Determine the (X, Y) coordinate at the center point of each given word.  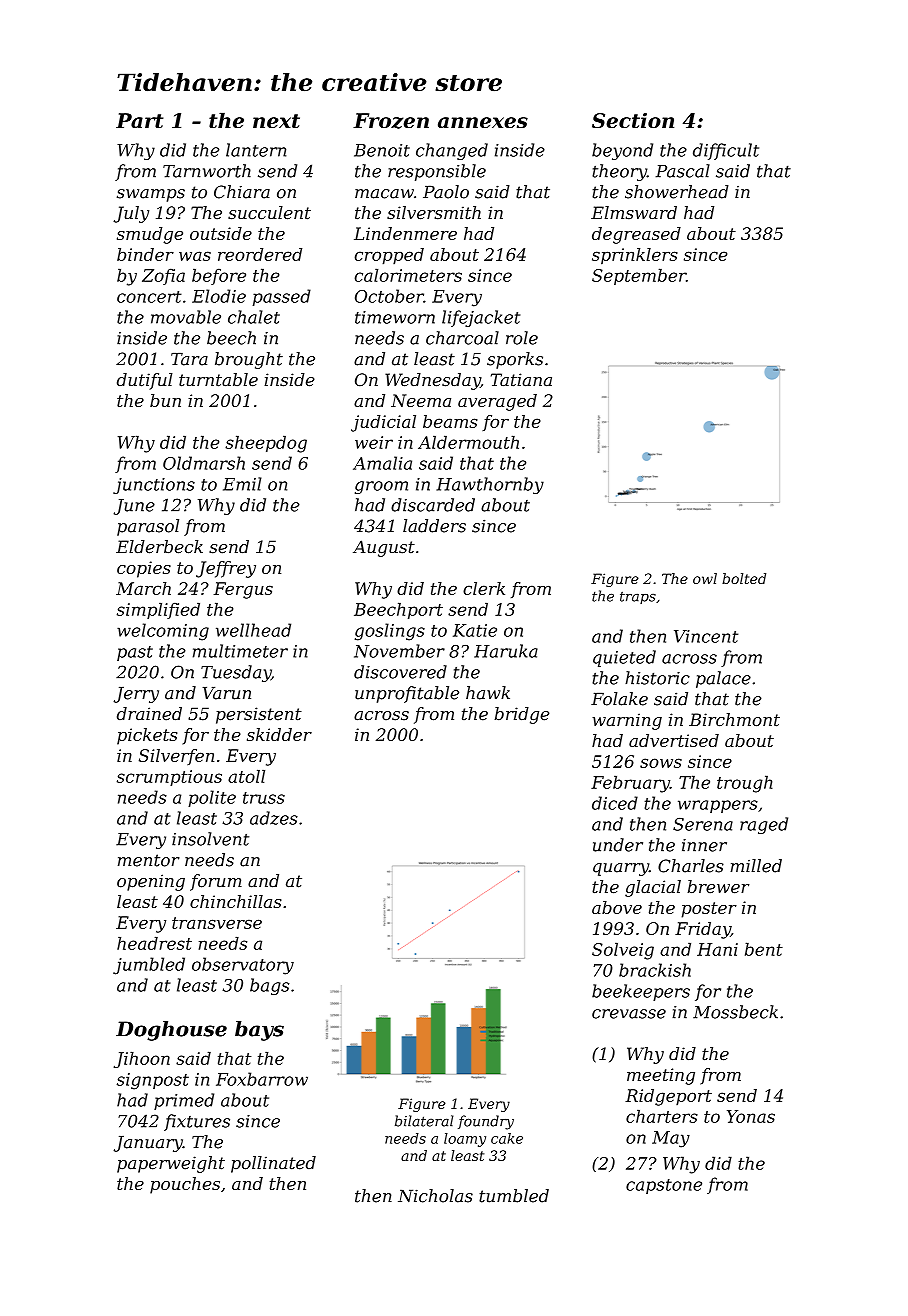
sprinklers (635, 256)
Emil (242, 484)
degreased (636, 235)
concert (149, 297)
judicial (383, 423)
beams (450, 421)
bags (269, 986)
